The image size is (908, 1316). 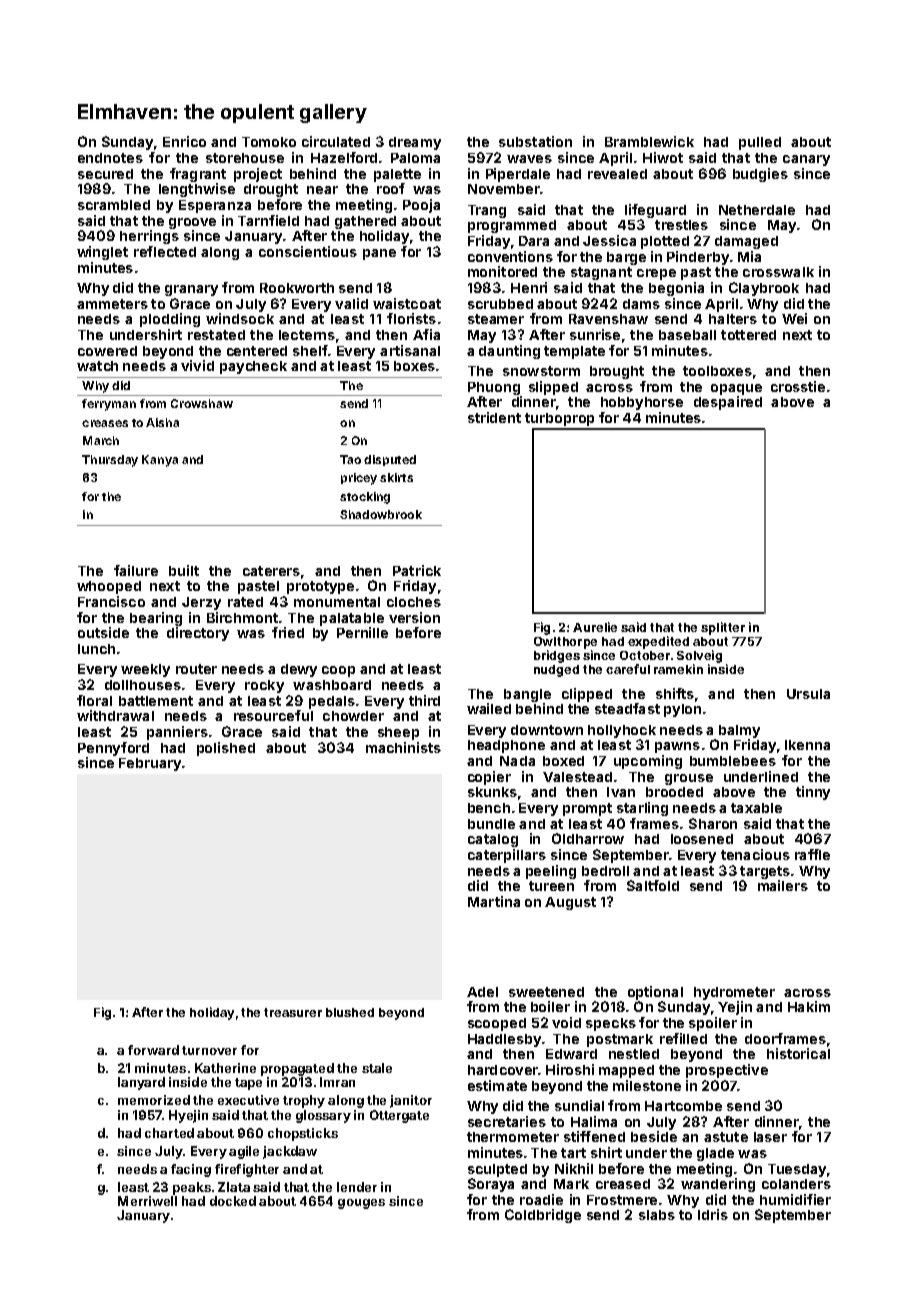 What do you see at coordinates (169, 1133) in the image?
I see `charted` at bounding box center [169, 1133].
